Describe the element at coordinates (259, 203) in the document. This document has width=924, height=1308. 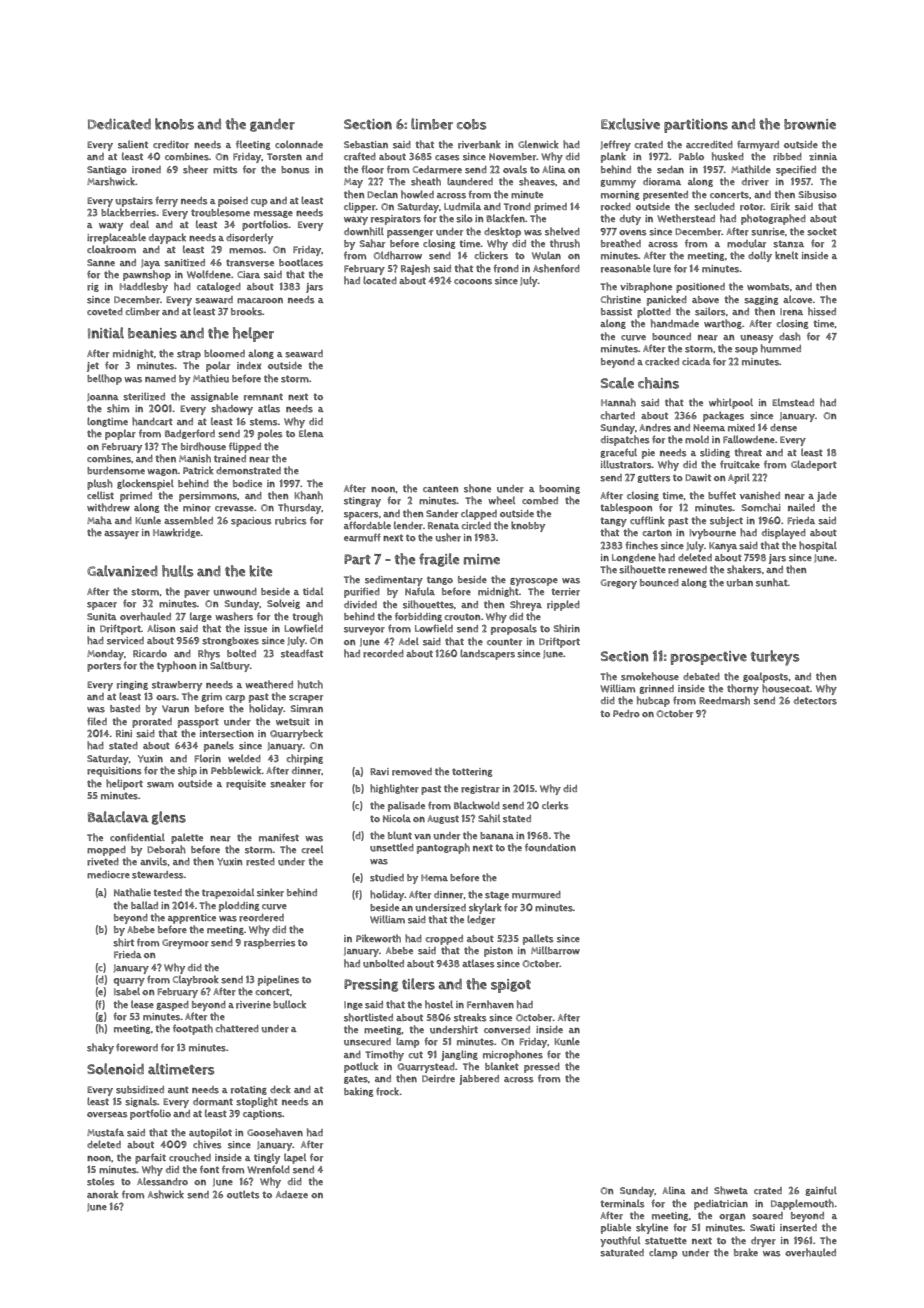
I see `cup` at that location.
